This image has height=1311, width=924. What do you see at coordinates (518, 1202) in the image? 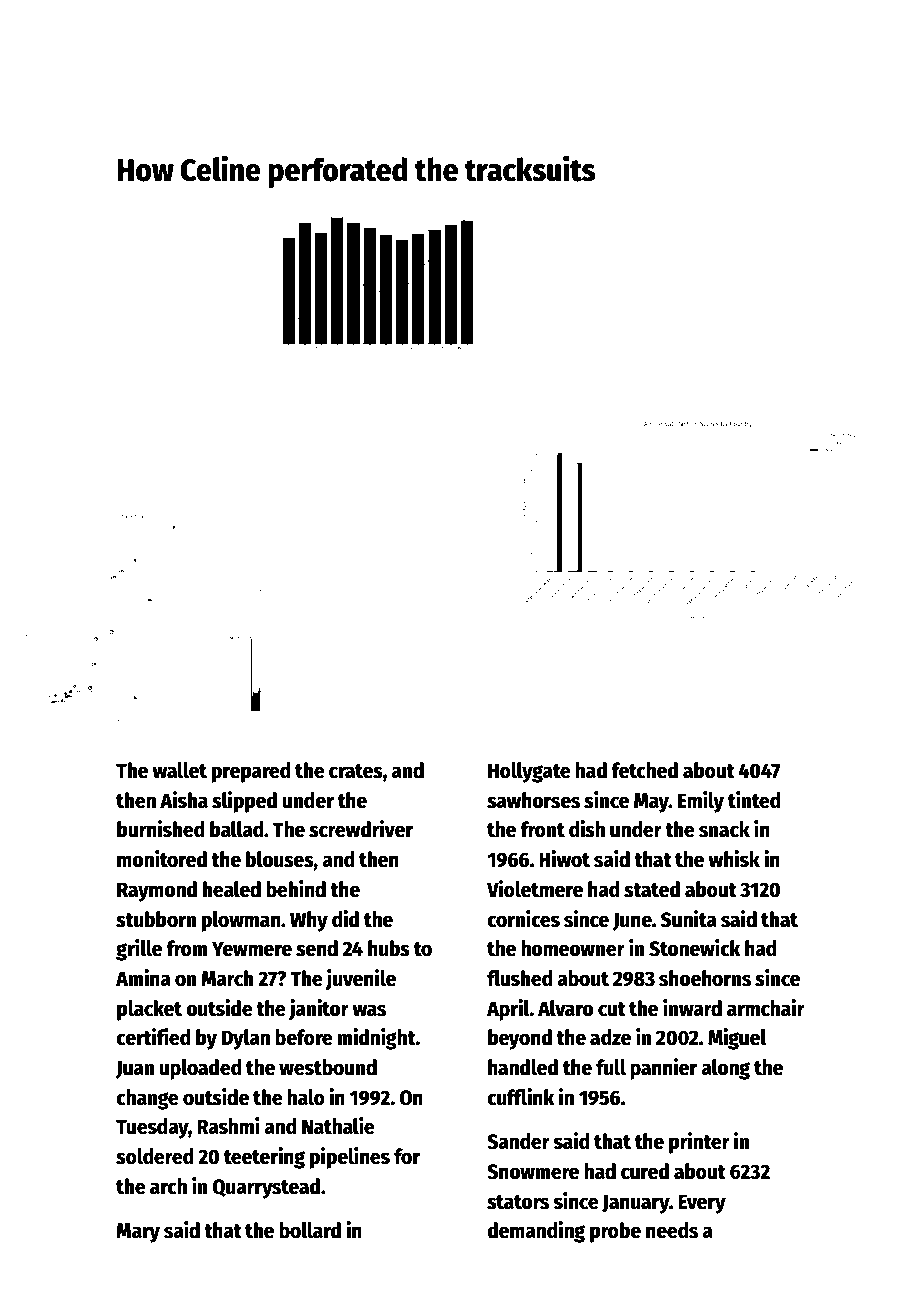
I see `stators` at bounding box center [518, 1202].
